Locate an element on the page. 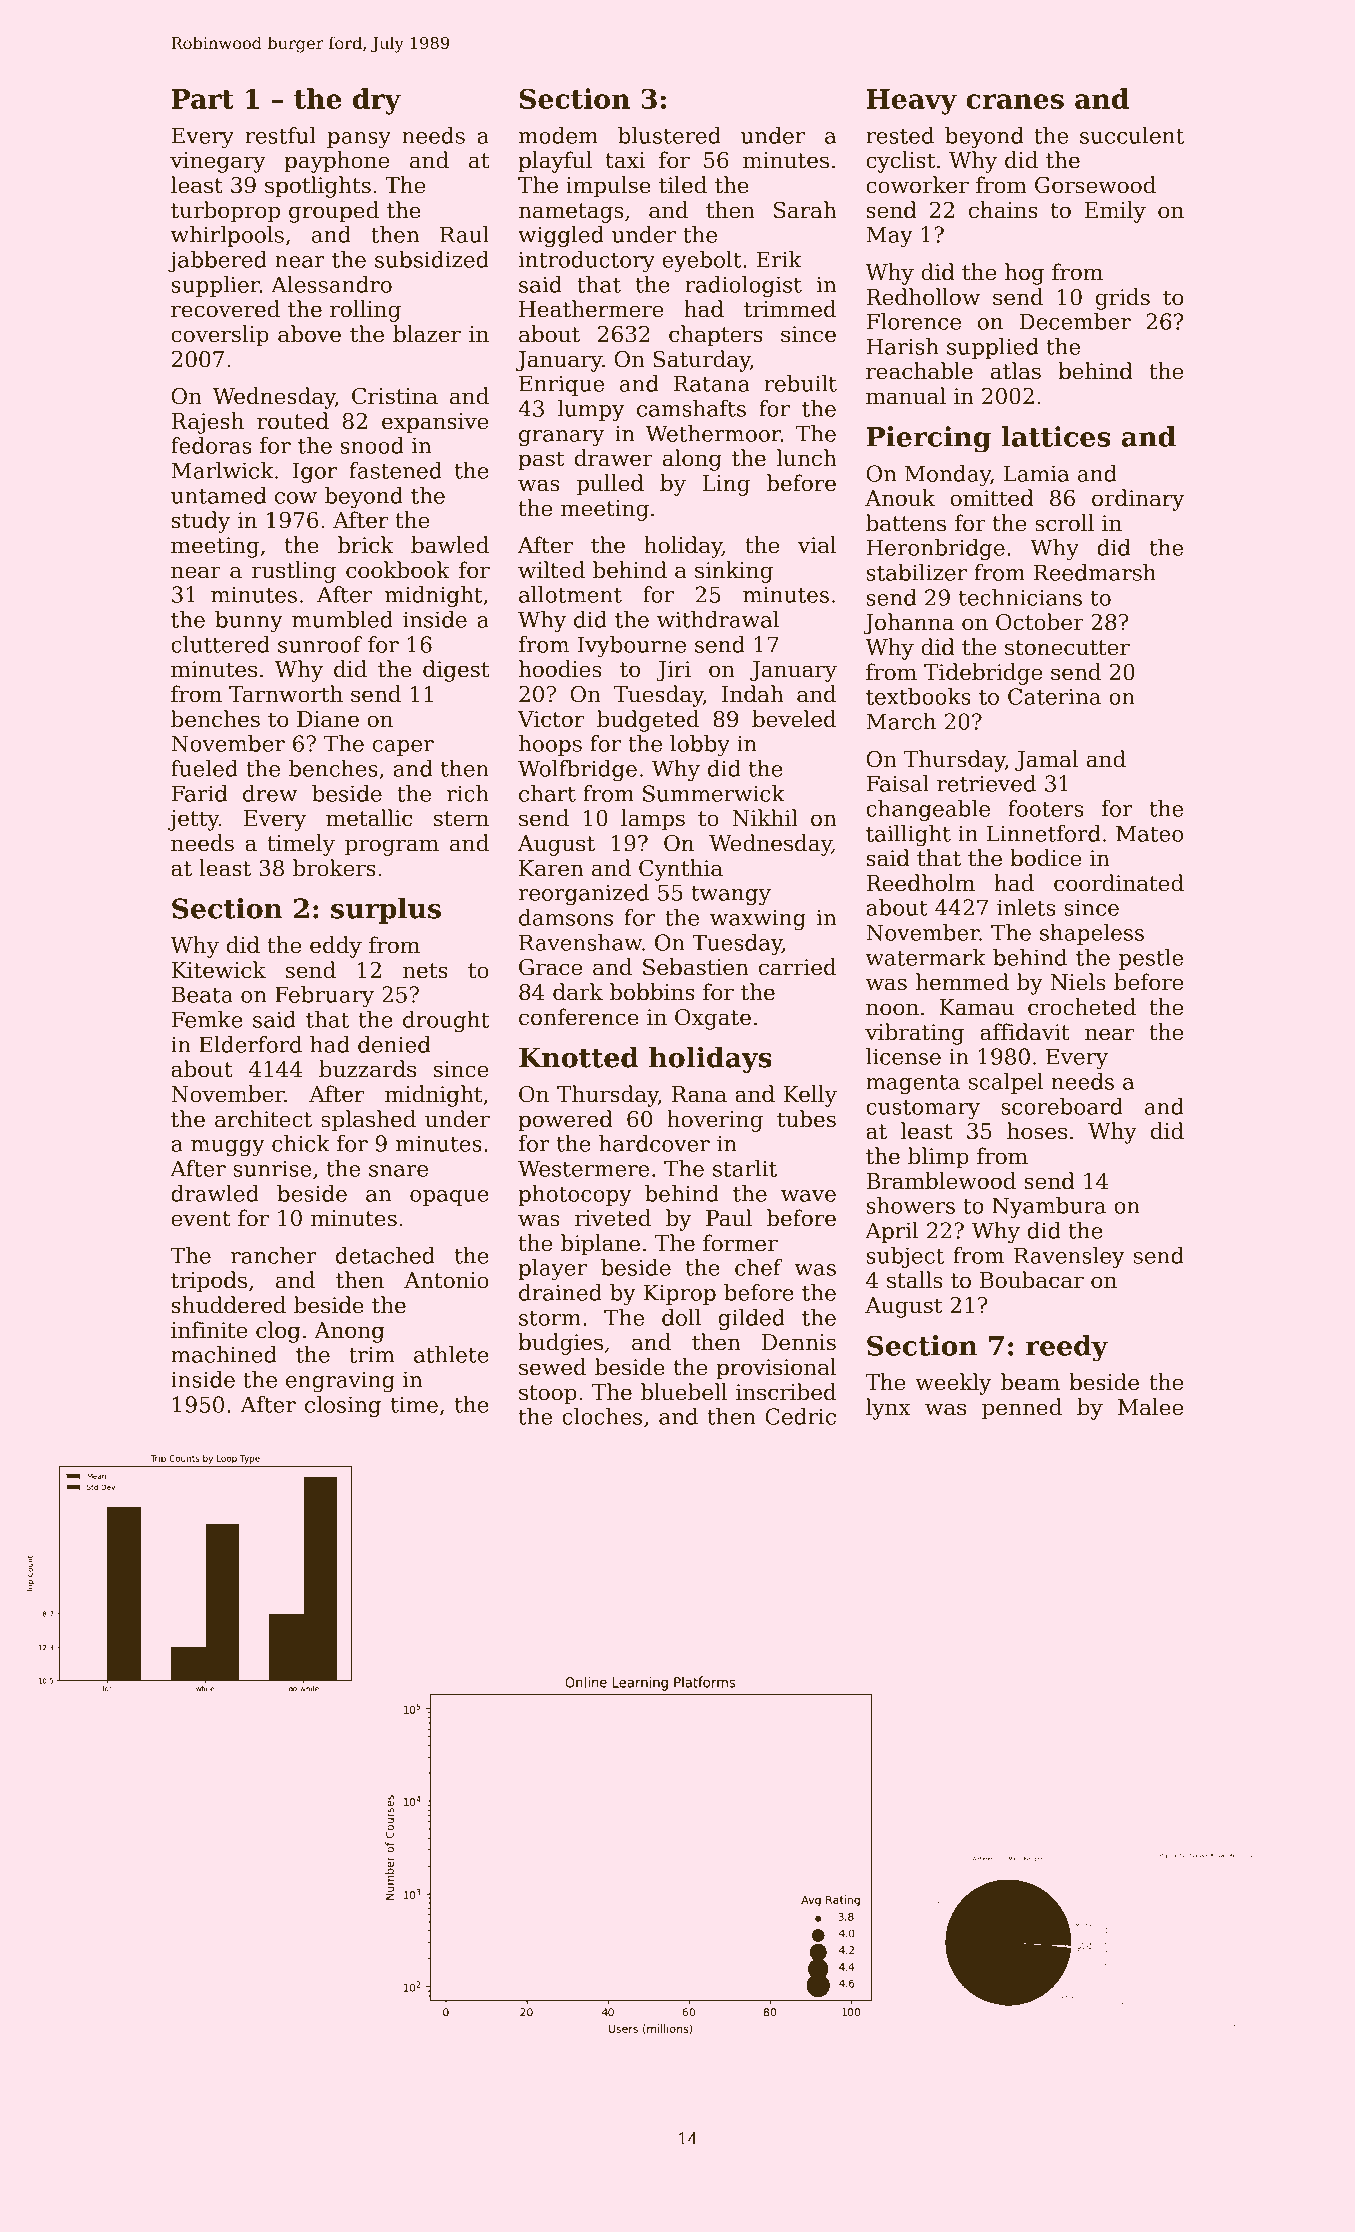  closing is located at coordinates (343, 1406).
